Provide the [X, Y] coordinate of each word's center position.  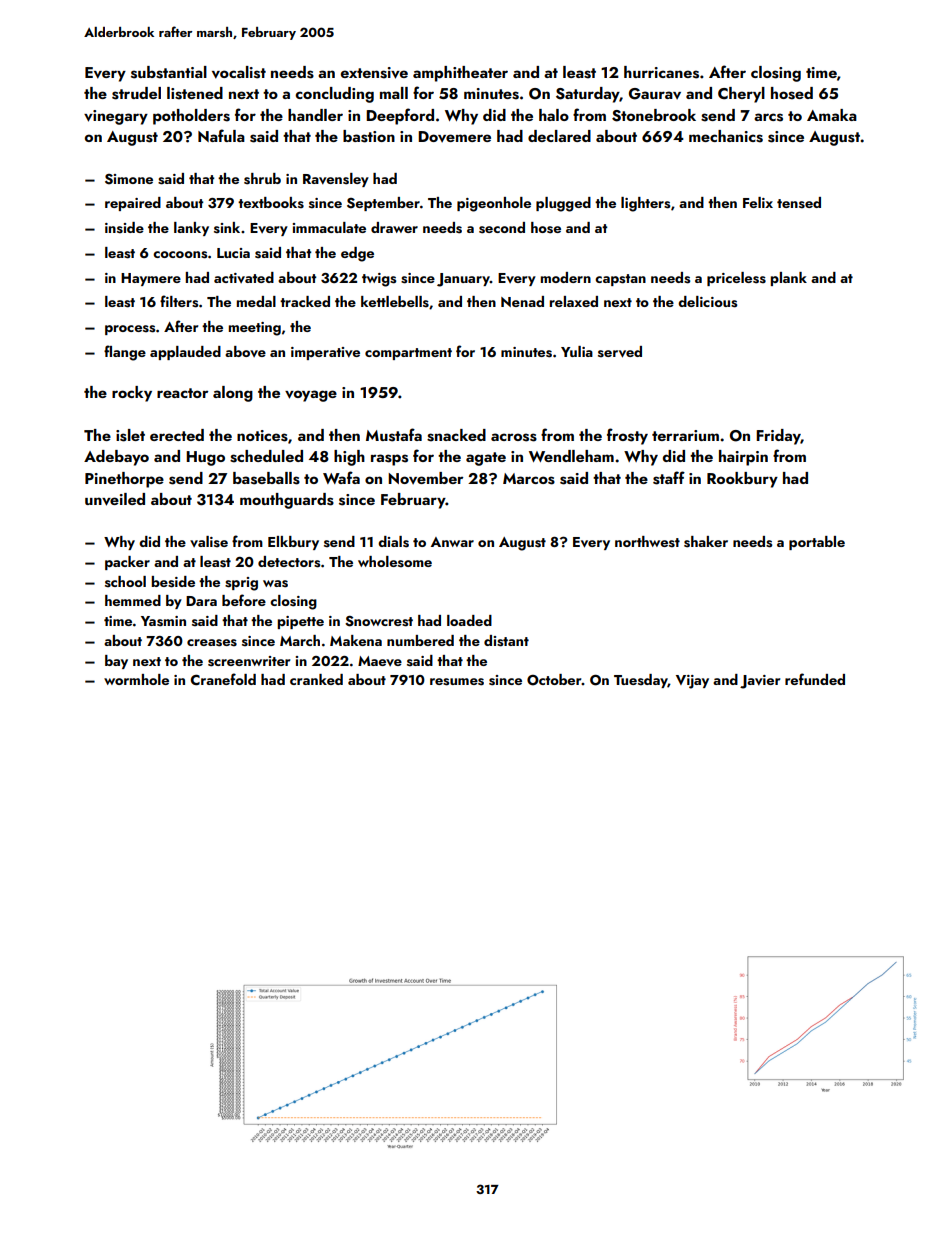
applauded [185, 353]
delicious [707, 302]
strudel [136, 93]
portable [817, 543]
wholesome [395, 562]
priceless [736, 279]
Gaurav [655, 94]
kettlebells [395, 302]
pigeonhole [494, 204]
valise [209, 542]
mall [394, 93]
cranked [316, 679]
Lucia [233, 253]
